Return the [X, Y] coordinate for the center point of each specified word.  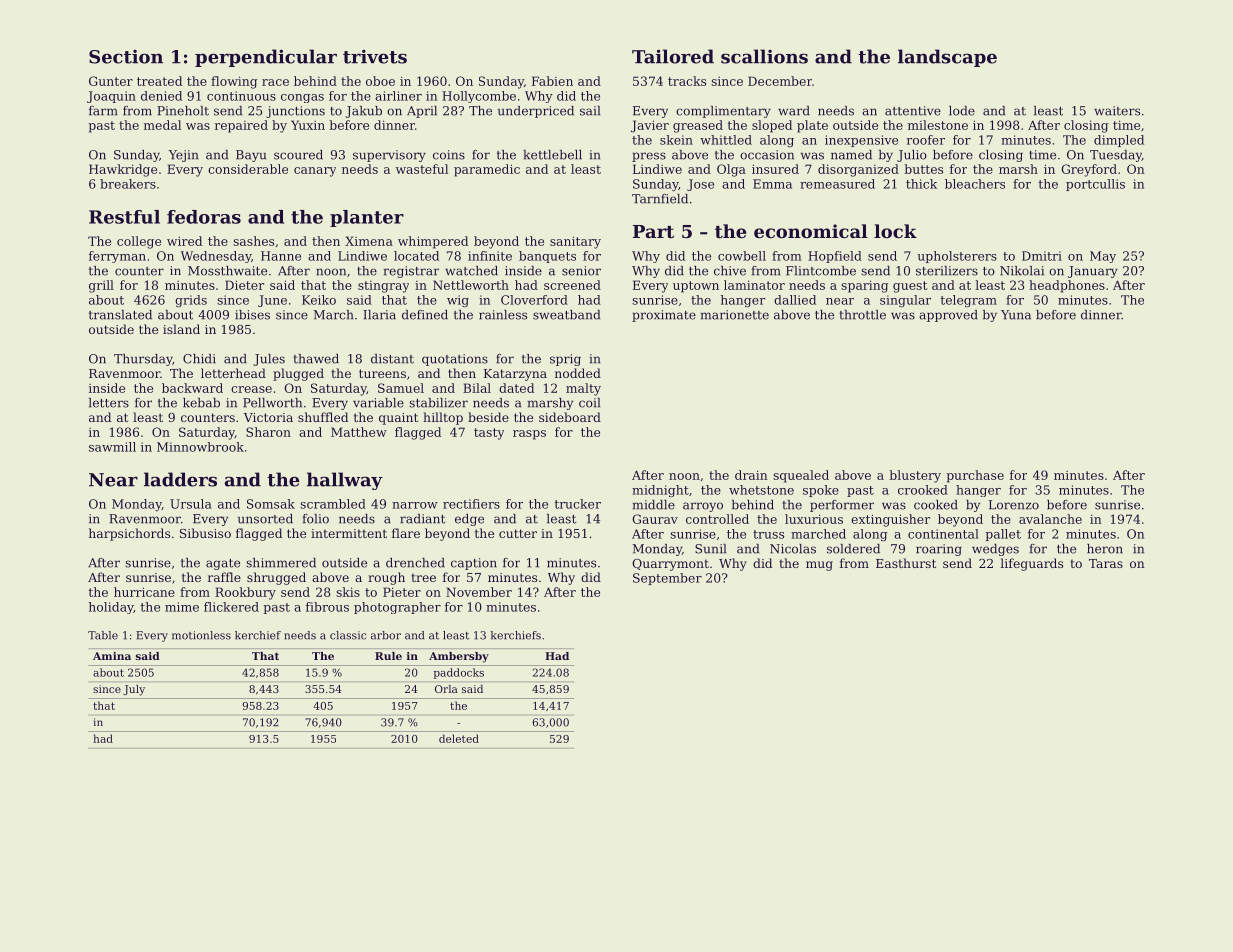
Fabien [552, 81]
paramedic [487, 170]
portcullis [1095, 185]
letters [109, 403]
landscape [947, 58]
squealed [801, 476]
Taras [1106, 563]
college [139, 242]
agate [223, 564]
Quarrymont [670, 565]
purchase [975, 476]
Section [126, 56]
